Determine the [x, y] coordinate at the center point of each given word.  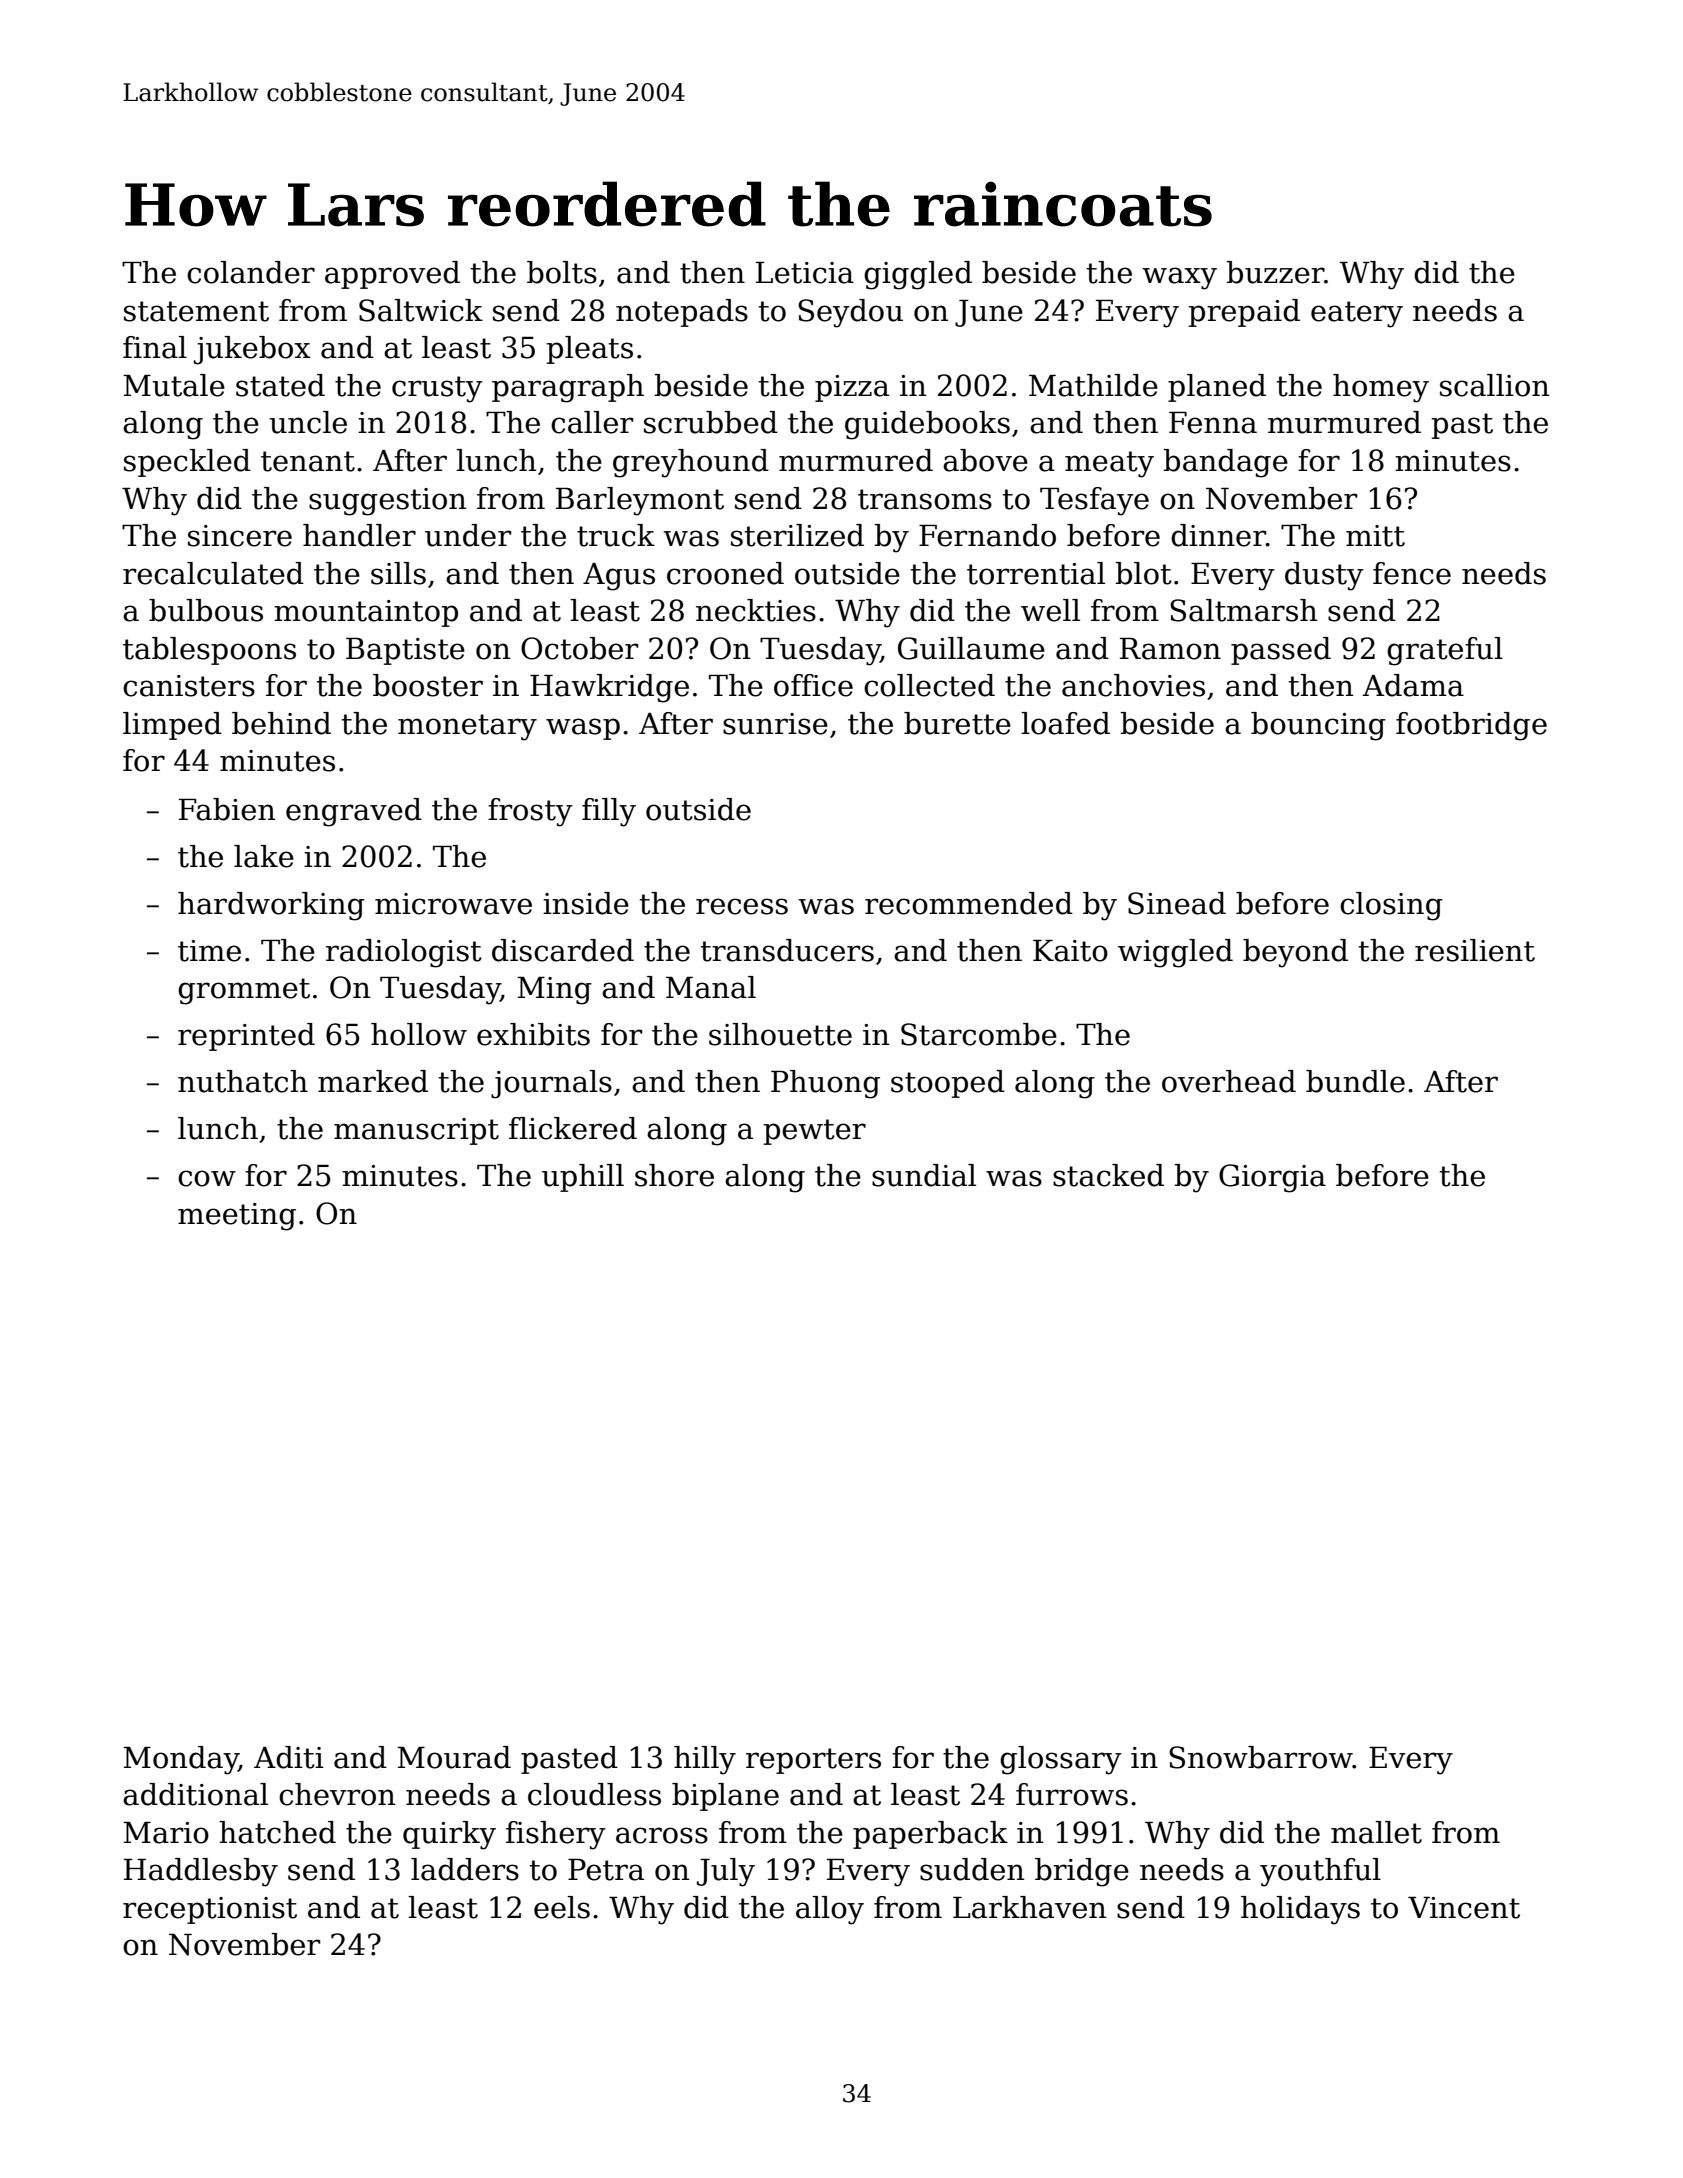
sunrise [775, 724]
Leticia [805, 273]
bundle [1355, 1081]
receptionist [210, 1910]
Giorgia [1272, 1178]
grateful [1445, 651]
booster [428, 685]
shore [674, 1175]
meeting [237, 1217]
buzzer [1275, 272]
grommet [244, 991]
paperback [930, 1835]
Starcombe [979, 1034]
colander [251, 272]
